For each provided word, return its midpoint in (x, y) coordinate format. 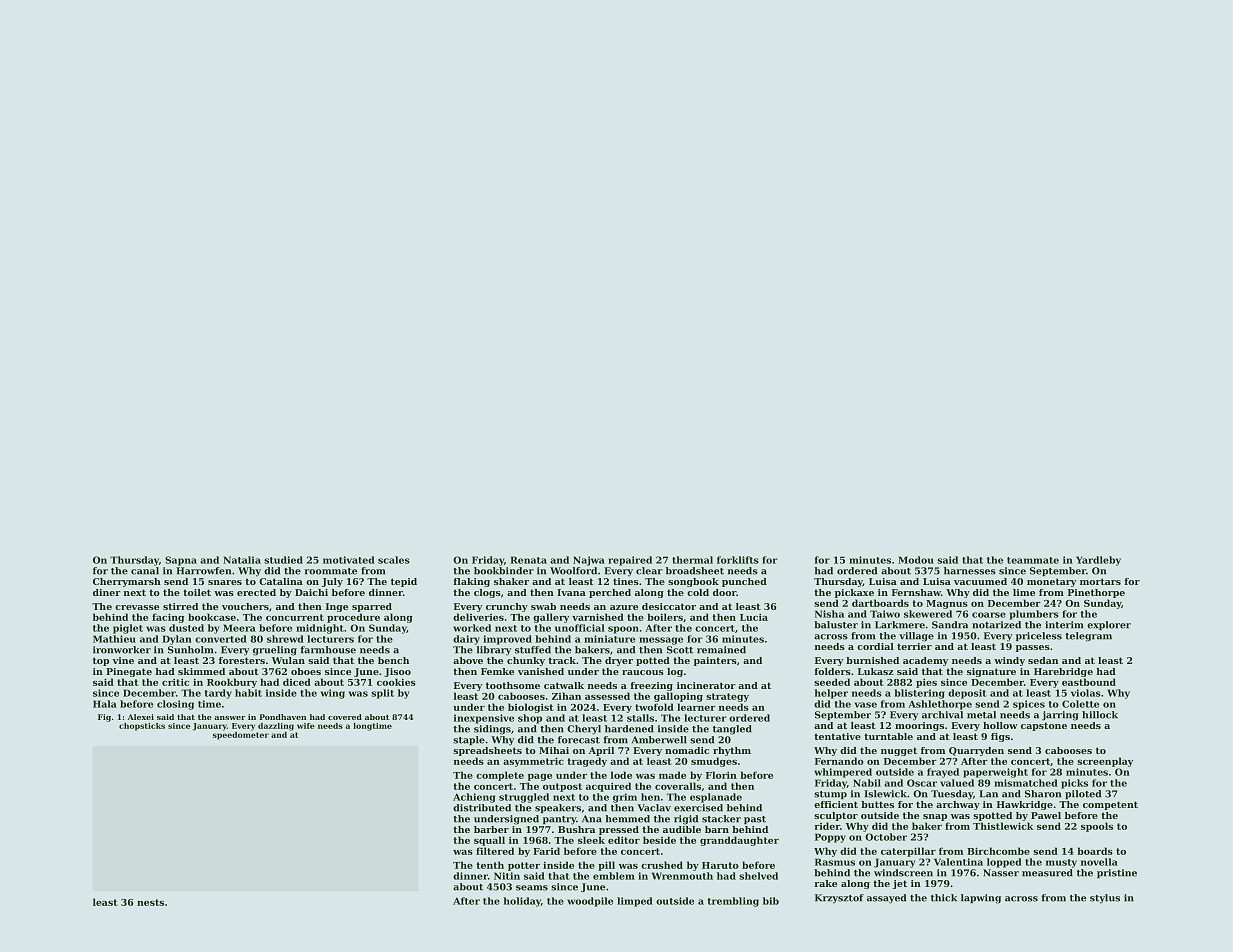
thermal (692, 560)
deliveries (478, 617)
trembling (733, 902)
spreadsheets (487, 751)
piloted (1083, 794)
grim (625, 798)
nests (150, 902)
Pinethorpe (1096, 593)
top (101, 661)
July (332, 582)
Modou (916, 560)
